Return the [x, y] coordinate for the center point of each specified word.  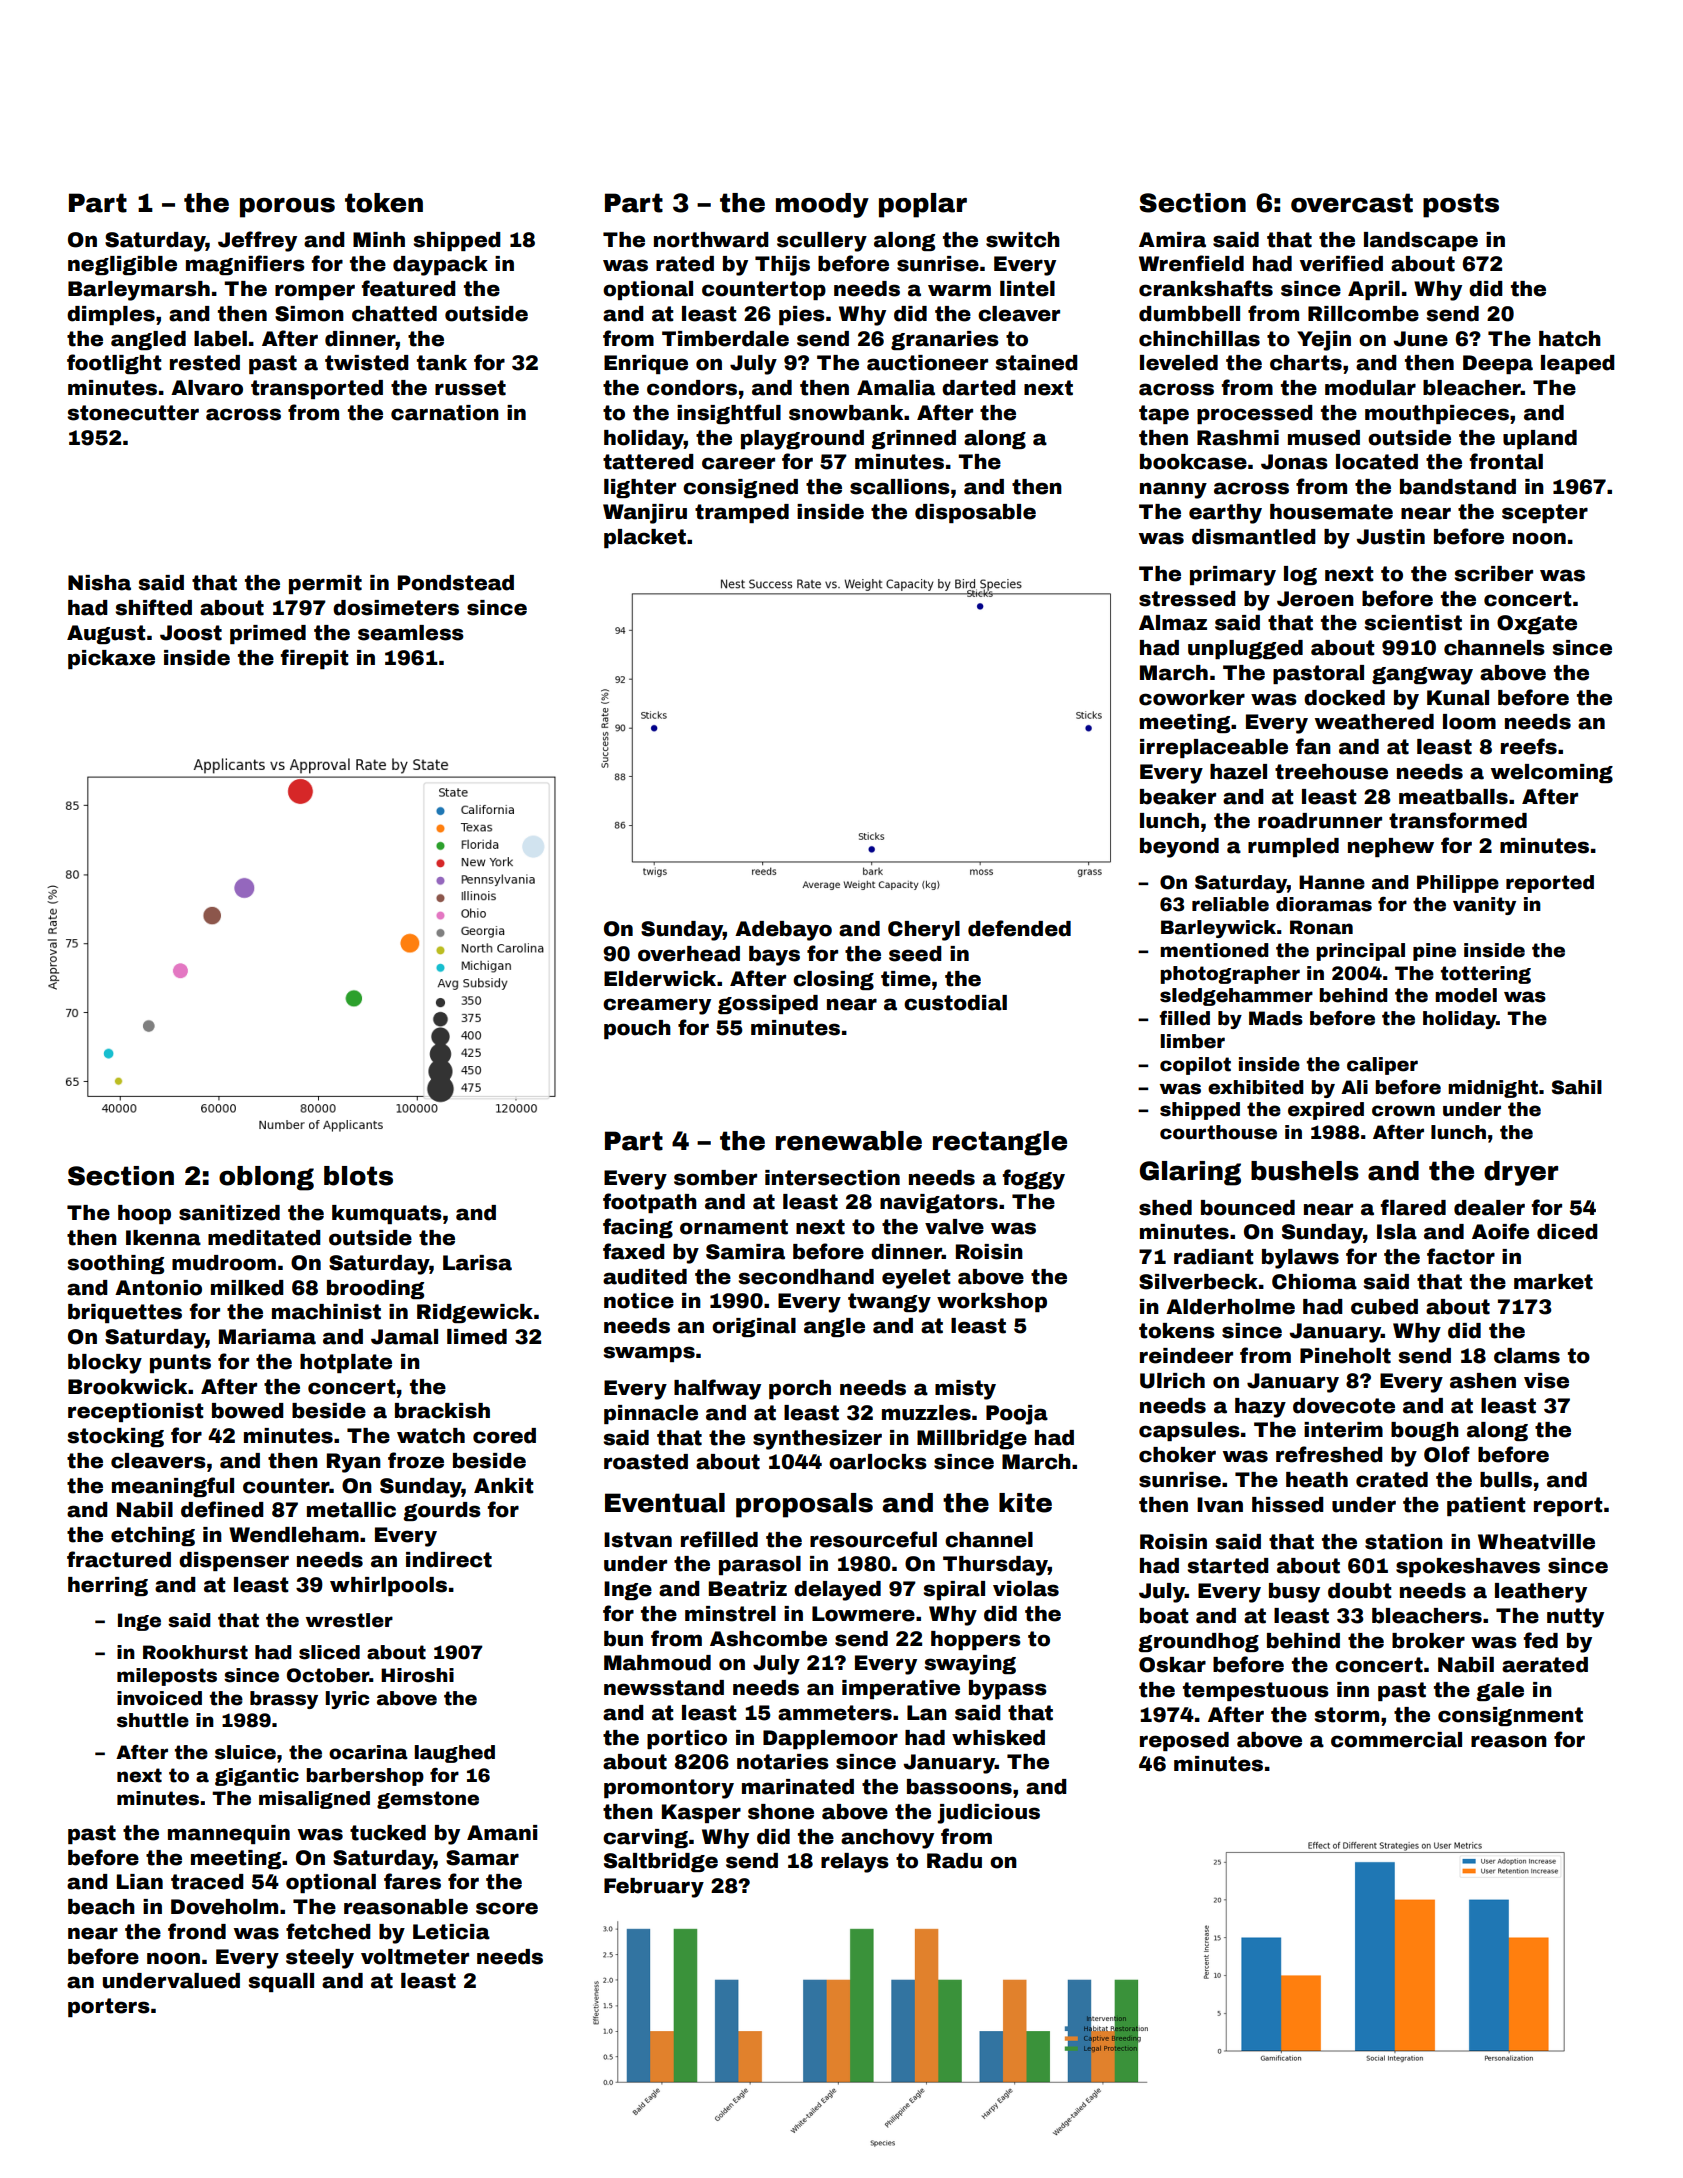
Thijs [782, 266]
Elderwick [660, 979]
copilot [1195, 1066]
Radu [954, 1861]
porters [109, 2007]
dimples [111, 315]
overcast [1352, 203]
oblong [266, 1178]
